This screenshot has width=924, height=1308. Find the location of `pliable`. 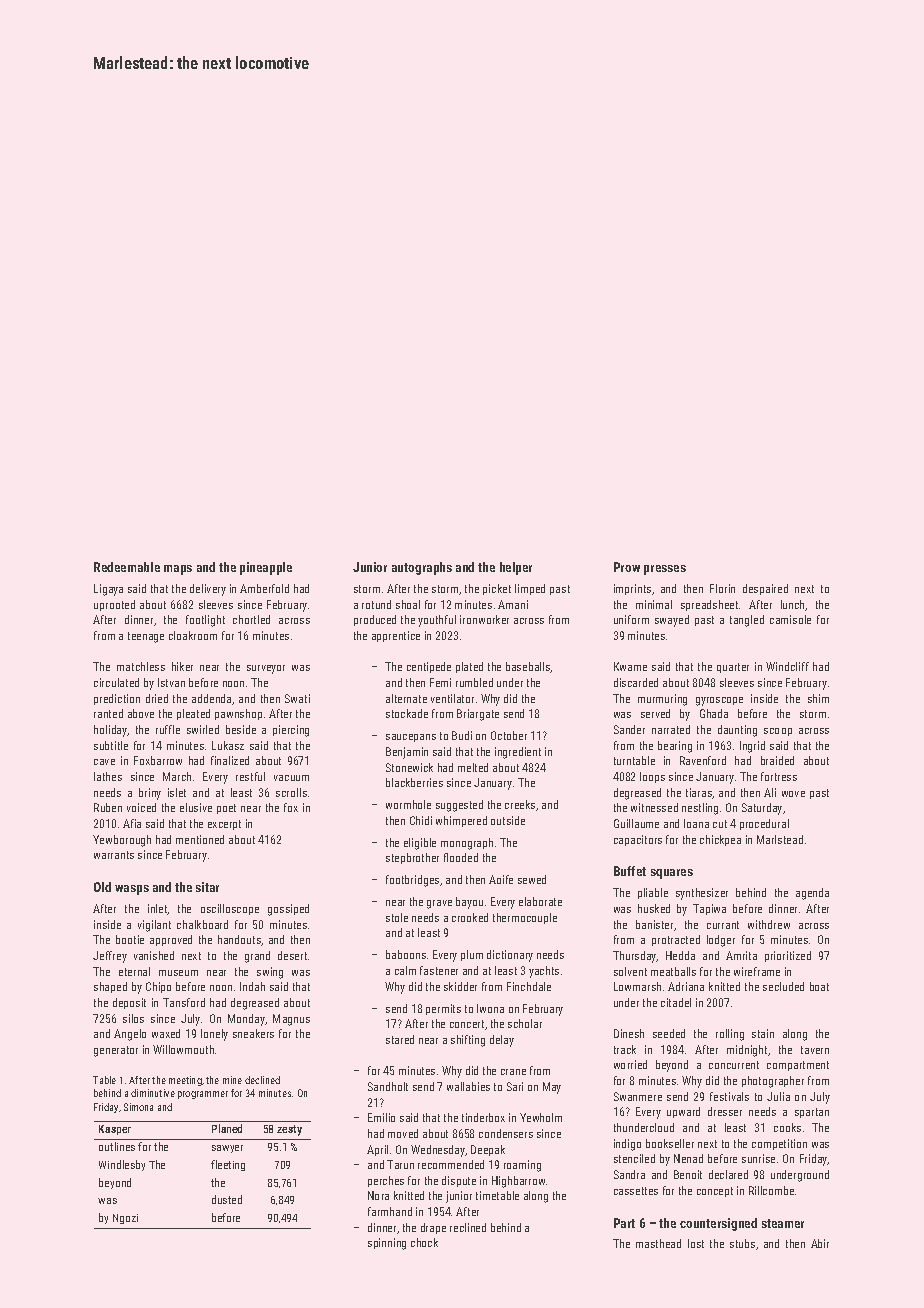

pliable is located at coordinates (653, 893).
